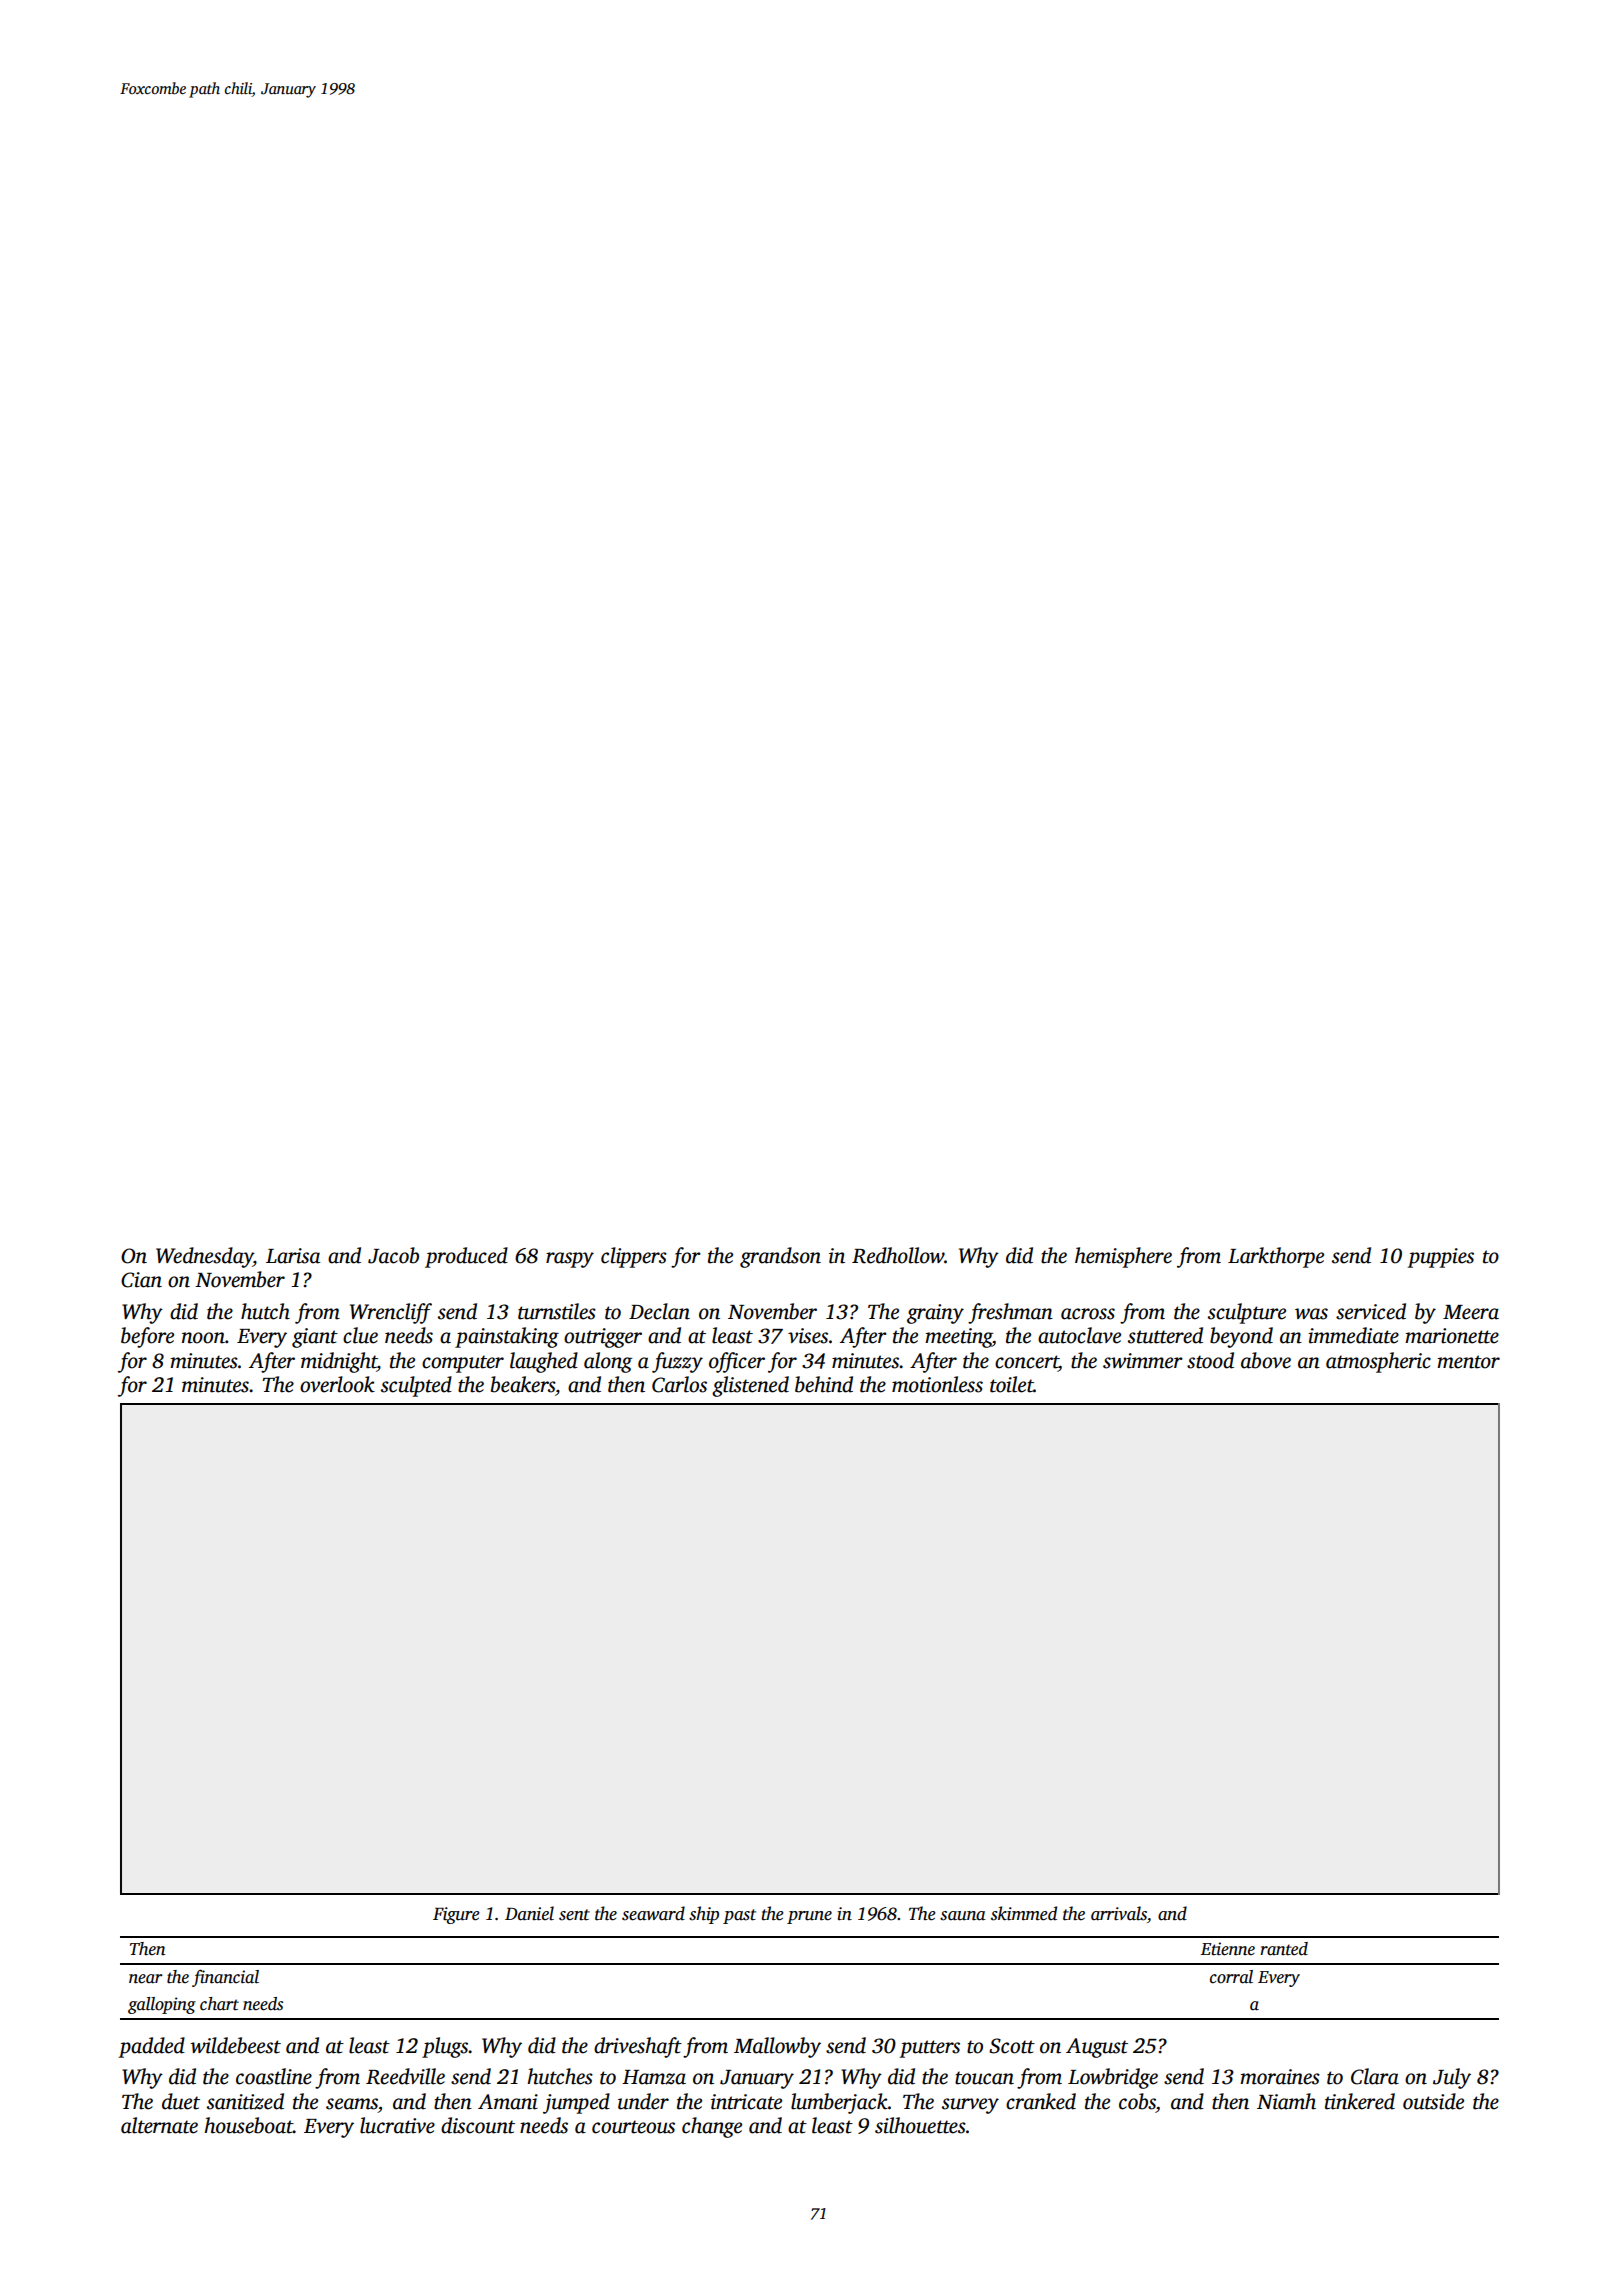 Image resolution: width=1620 pixels, height=2292 pixels. I want to click on Cian, so click(141, 1280).
